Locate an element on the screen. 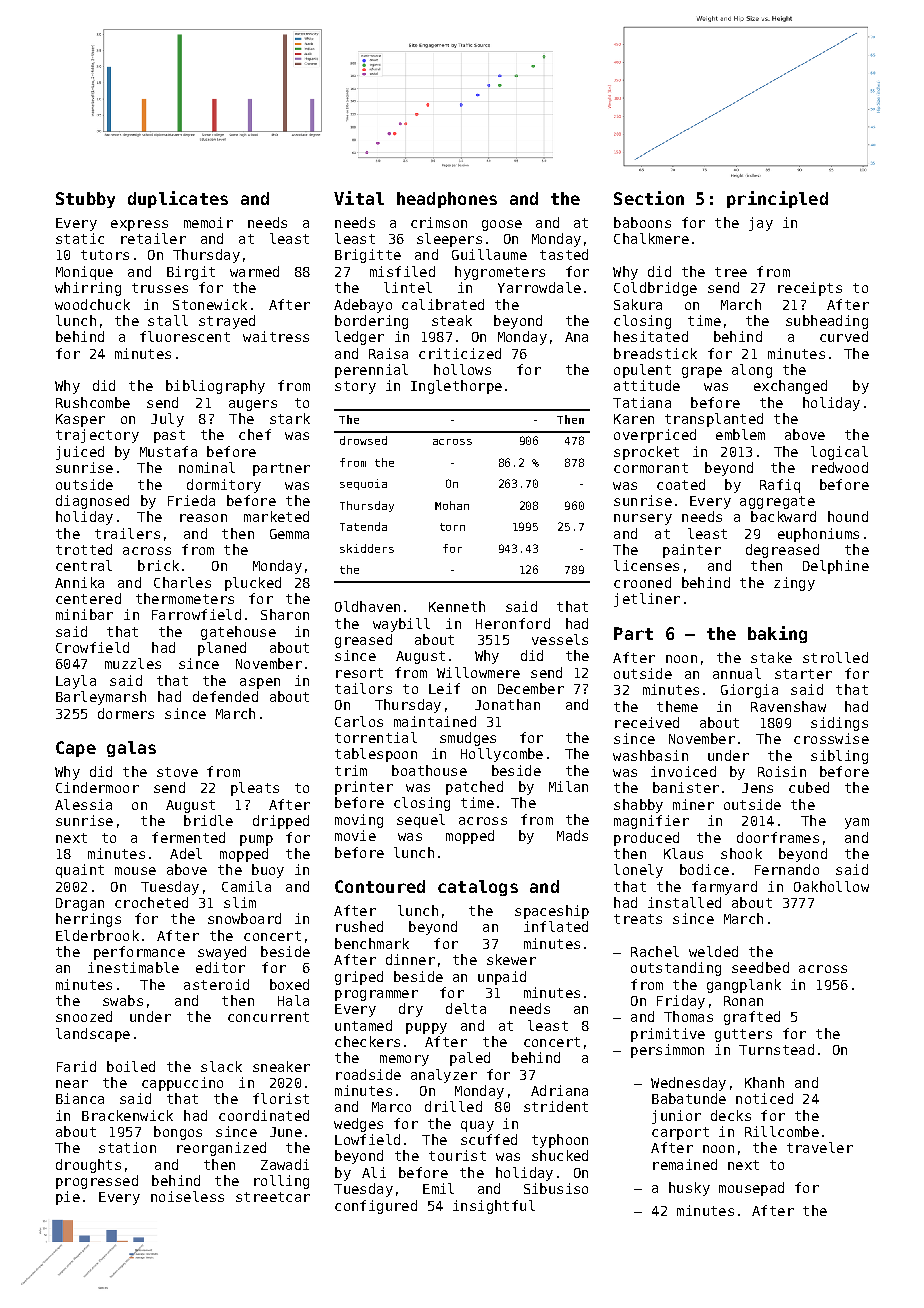 The width and height of the screenshot is (924, 1308). hollows is located at coordinates (462, 369).
